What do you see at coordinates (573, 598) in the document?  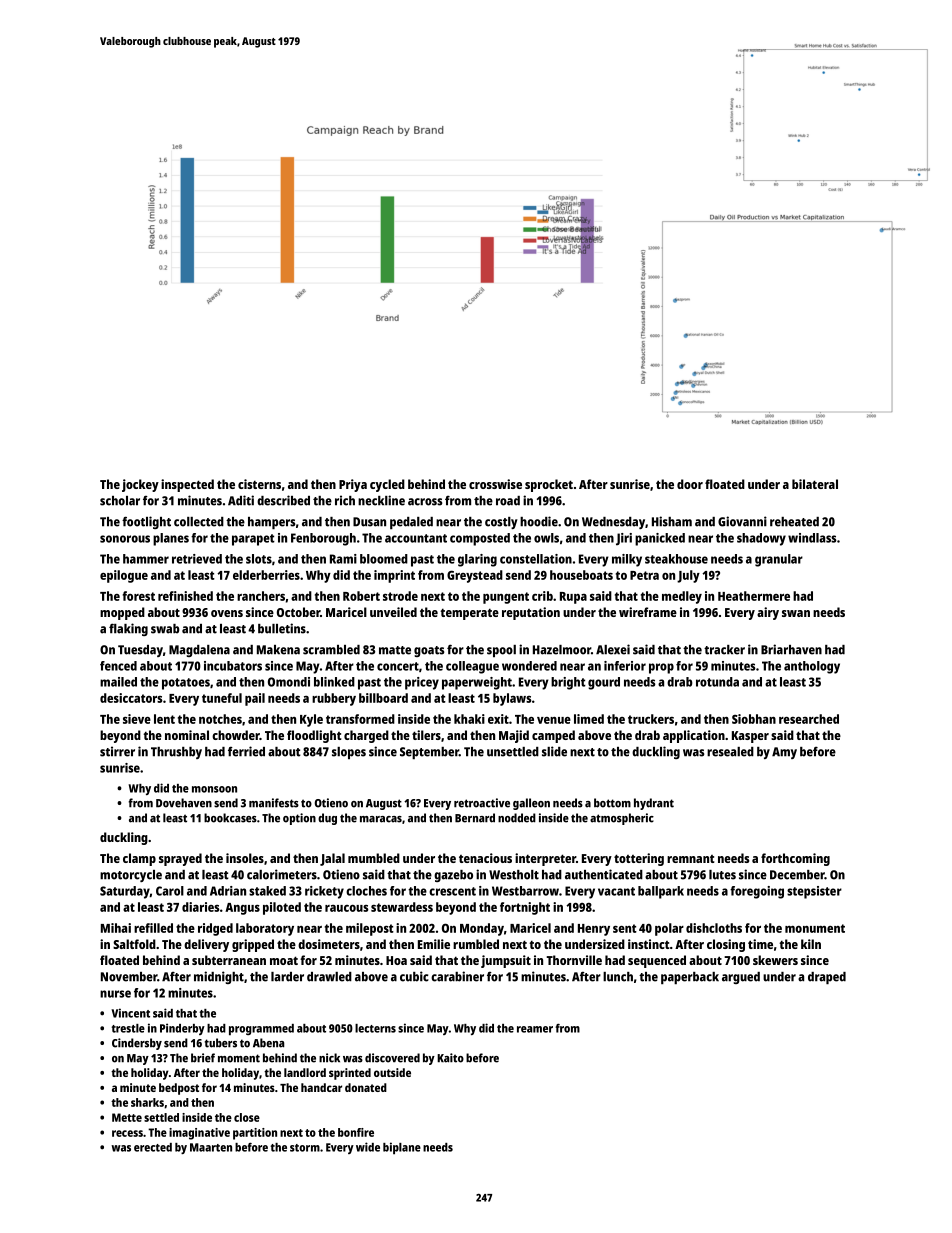 I see `Rupa` at bounding box center [573, 598].
